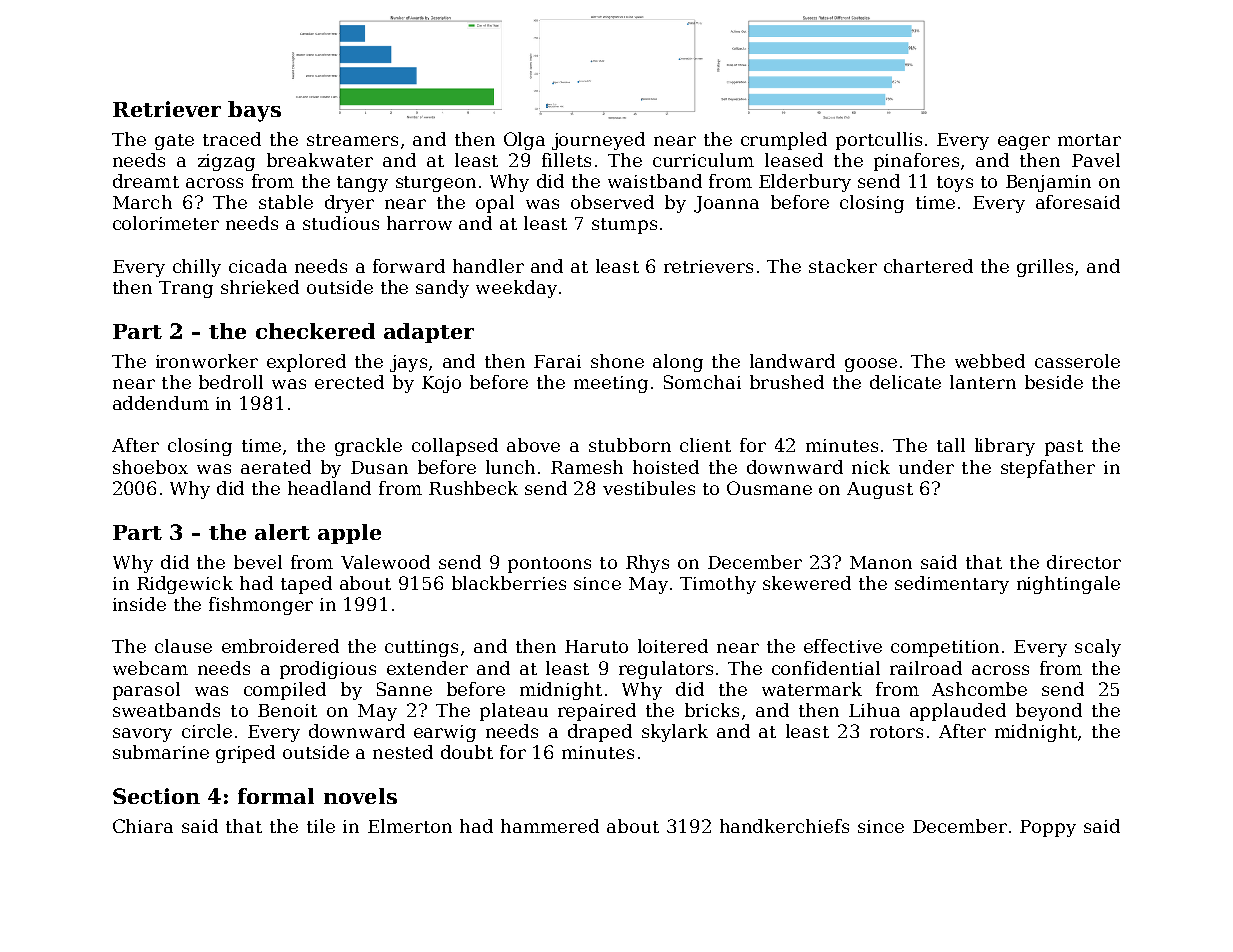 The height and width of the document is (952, 1233). Describe the element at coordinates (597, 712) in the document. I see `repaired` at that location.
